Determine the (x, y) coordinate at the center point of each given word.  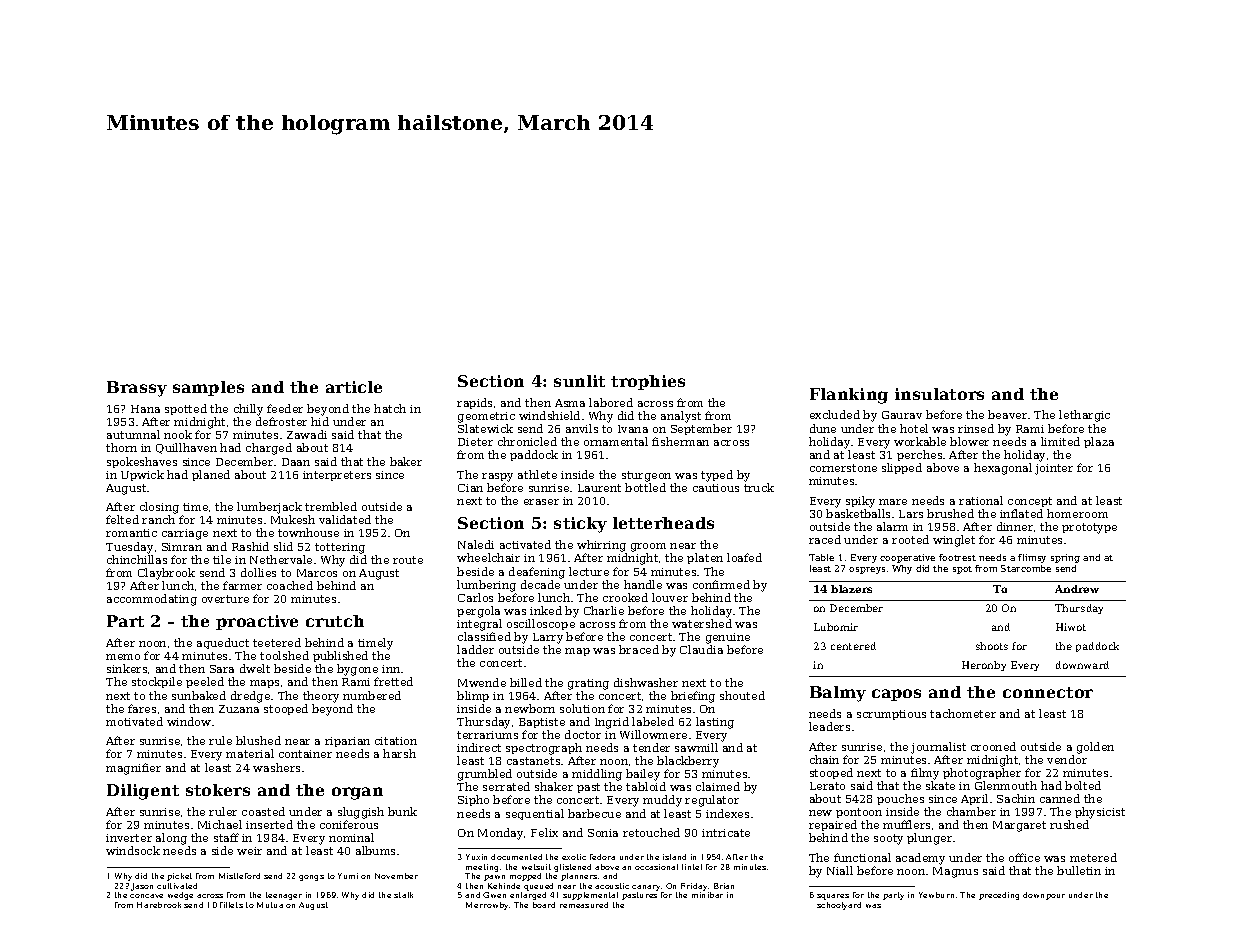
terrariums (487, 735)
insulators (939, 394)
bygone (357, 670)
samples (208, 388)
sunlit (579, 381)
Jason (142, 887)
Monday (500, 834)
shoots (992, 646)
